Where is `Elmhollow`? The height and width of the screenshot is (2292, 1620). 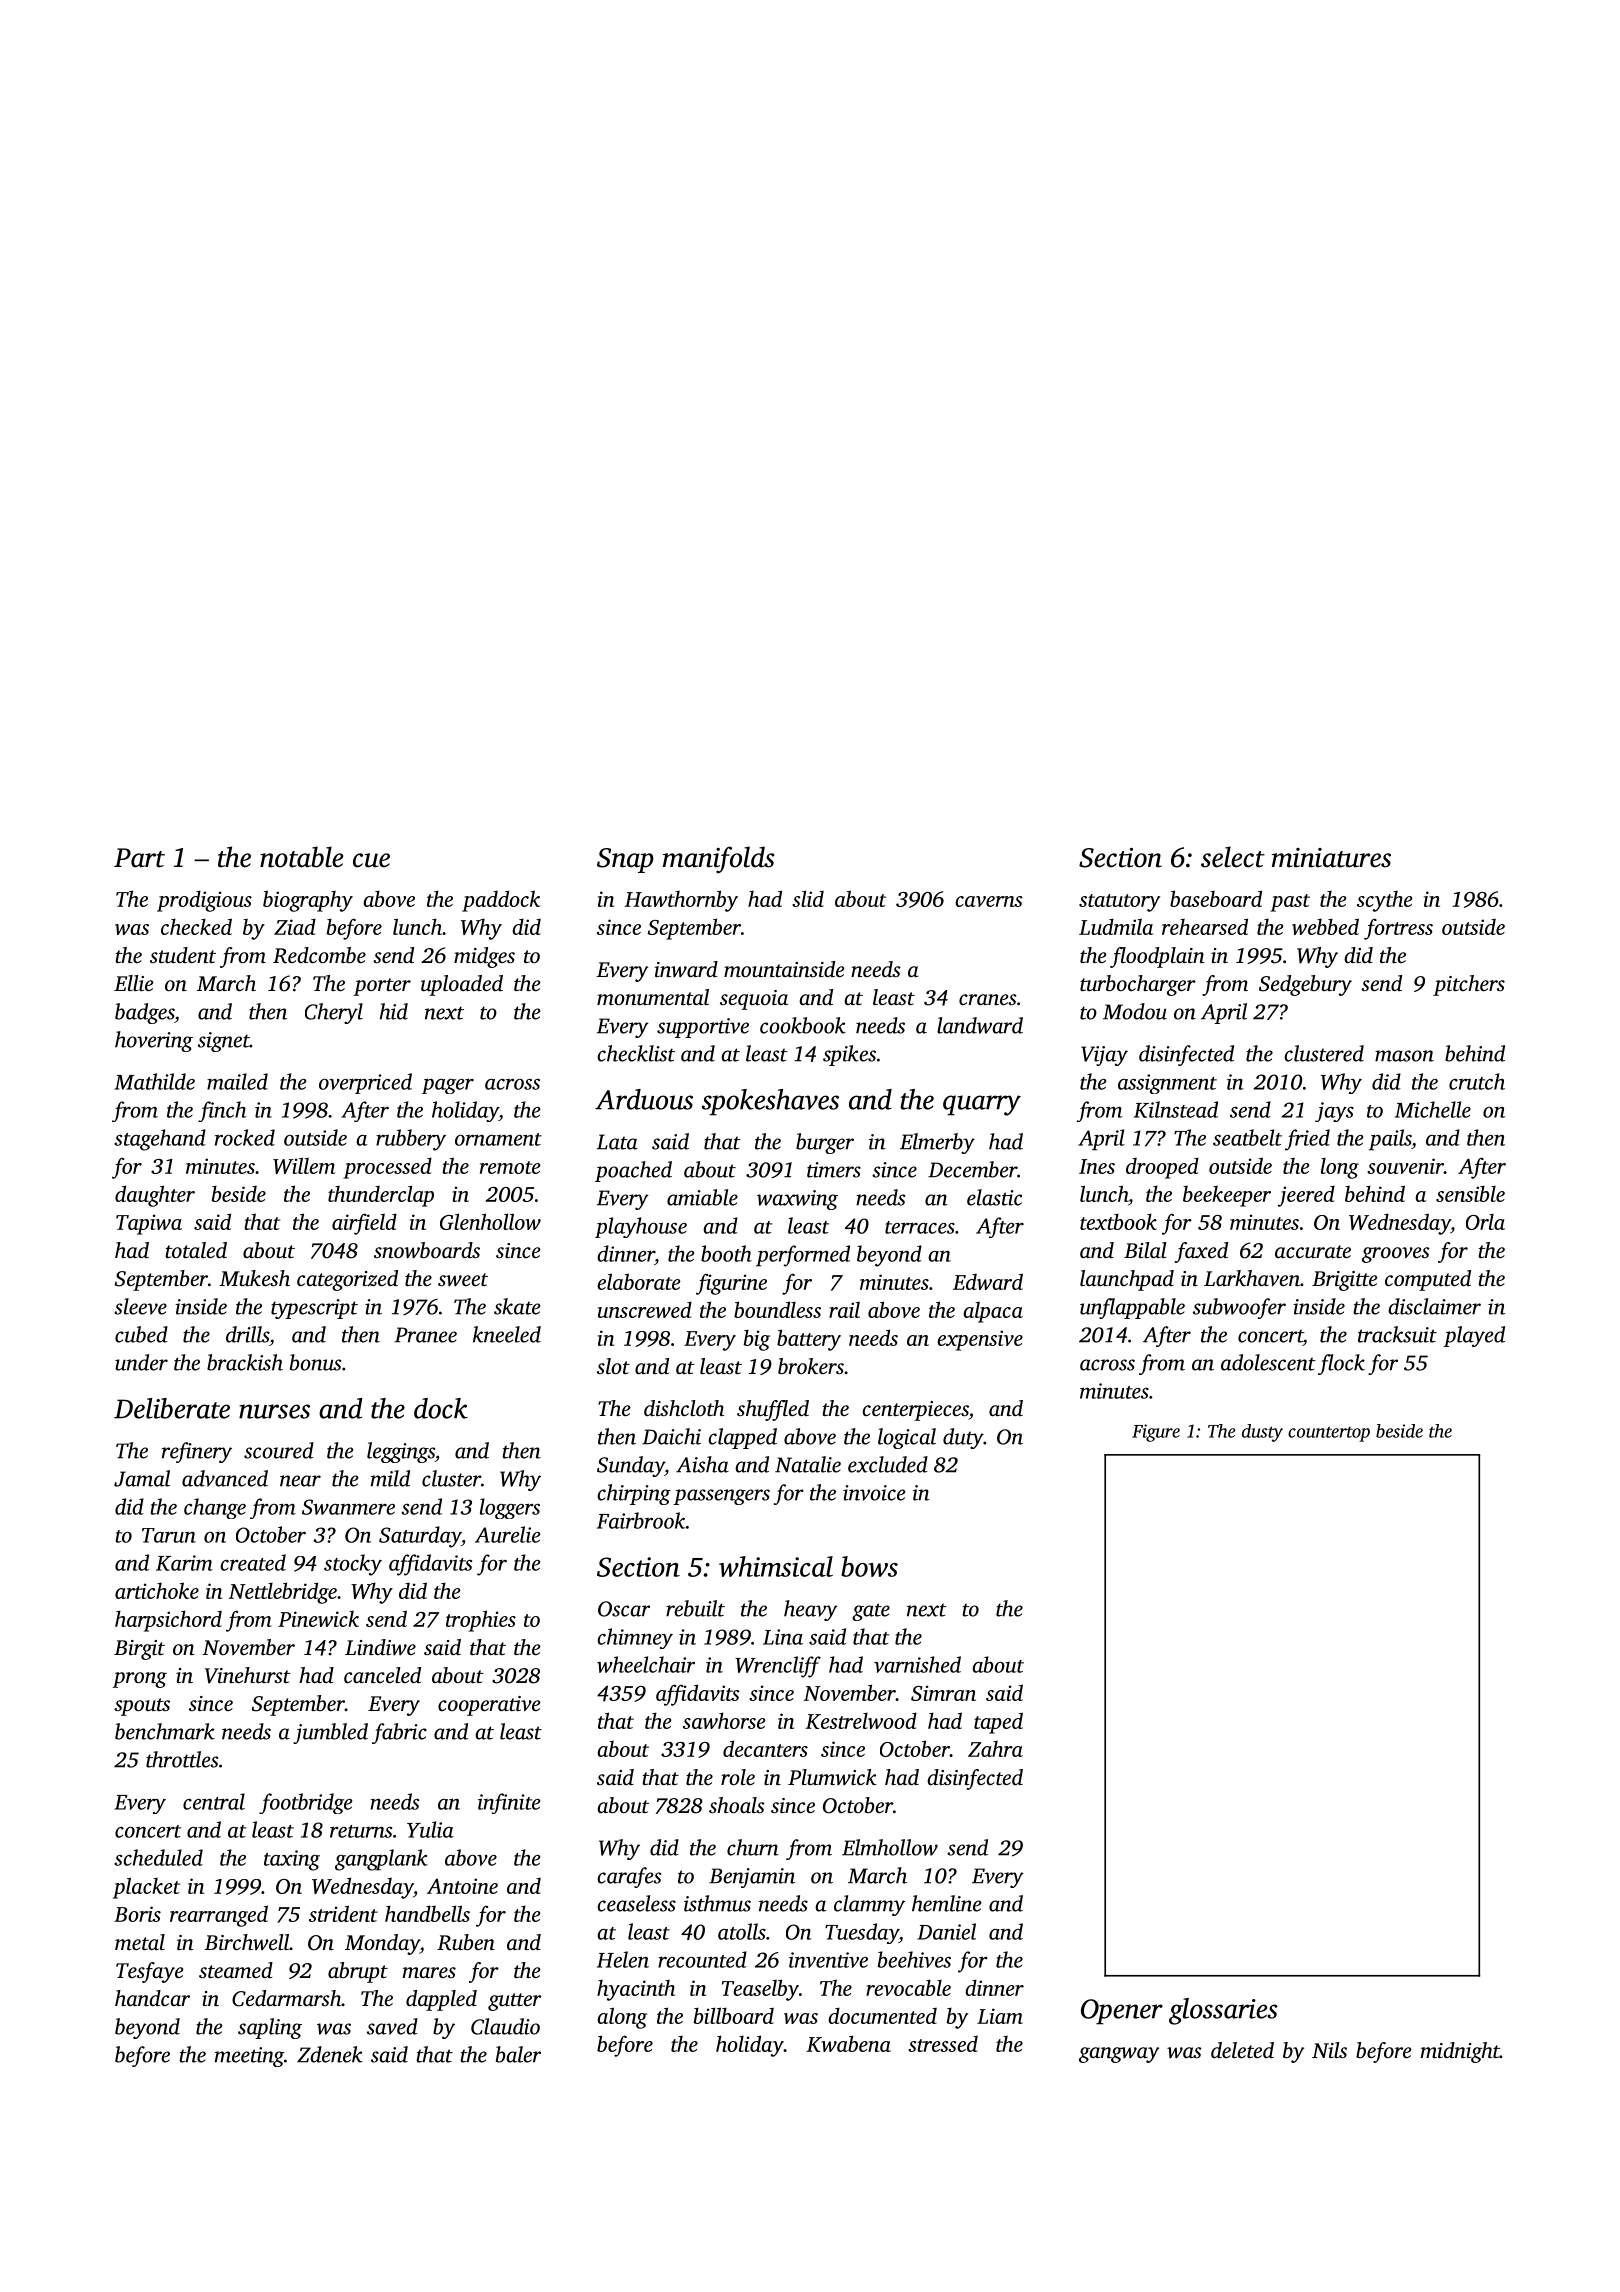 Elmhollow is located at coordinates (890, 1847).
